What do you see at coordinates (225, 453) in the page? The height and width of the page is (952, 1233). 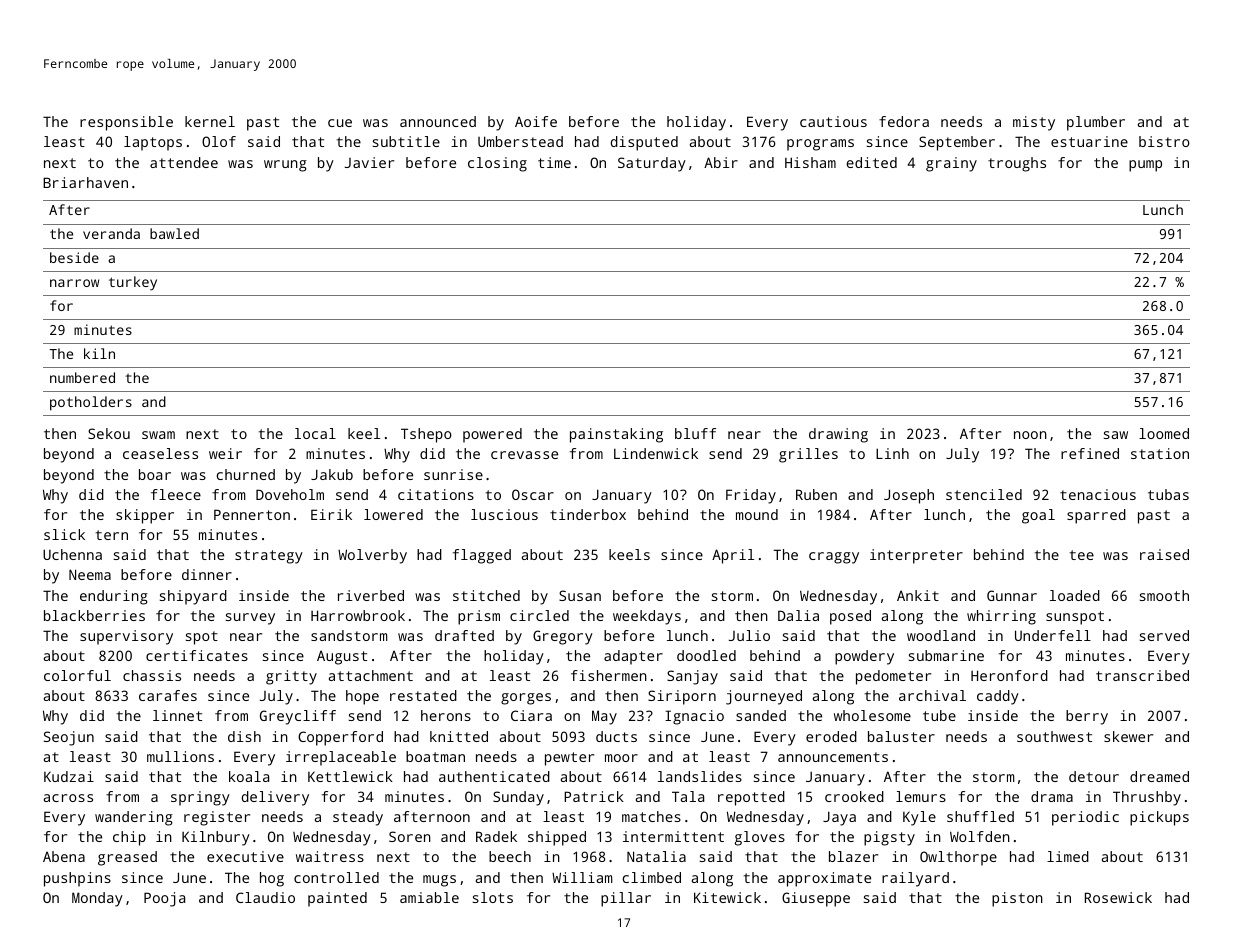 I see `weir` at bounding box center [225, 453].
